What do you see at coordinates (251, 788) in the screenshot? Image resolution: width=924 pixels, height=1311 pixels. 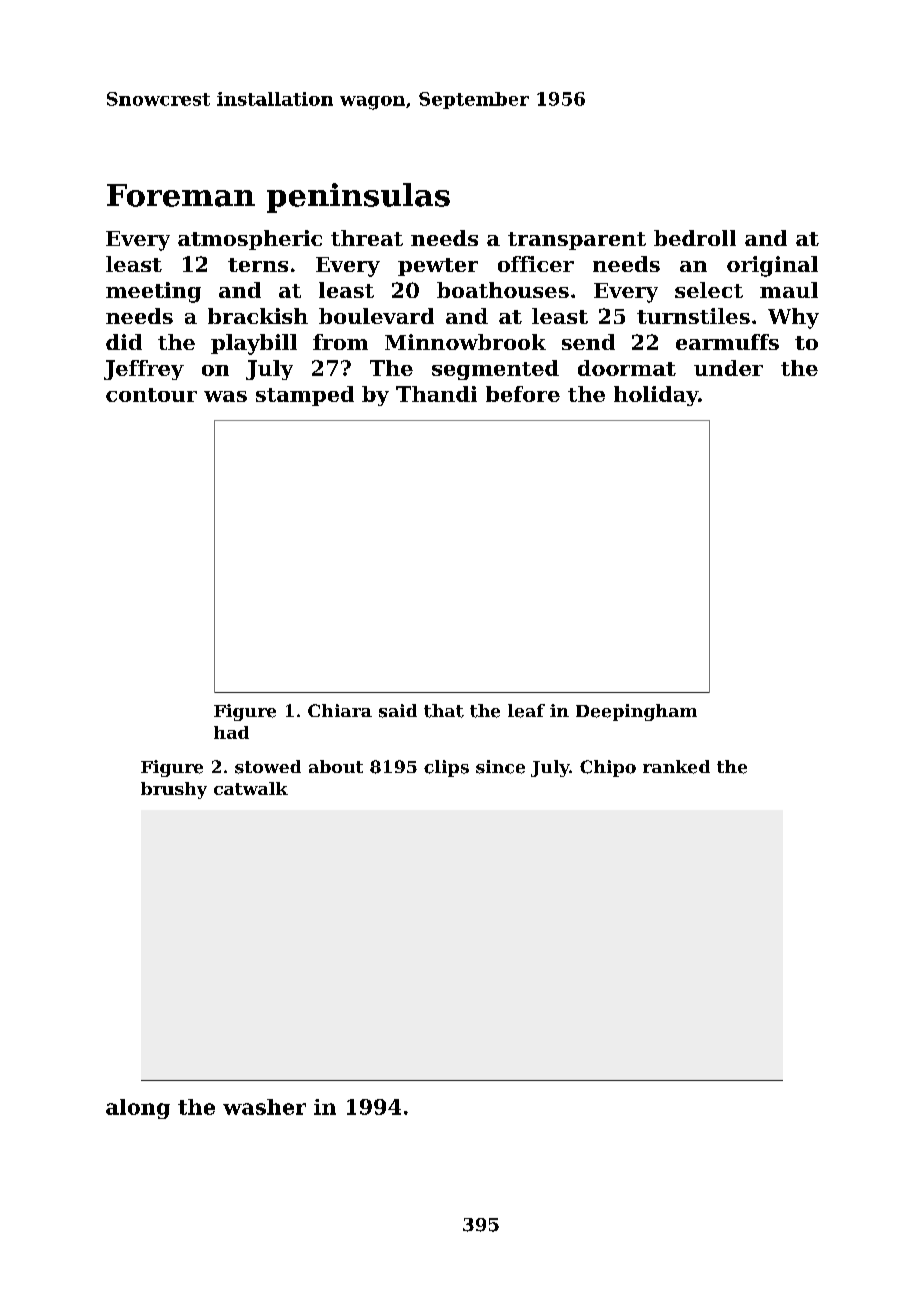 I see `catwalk` at bounding box center [251, 788].
